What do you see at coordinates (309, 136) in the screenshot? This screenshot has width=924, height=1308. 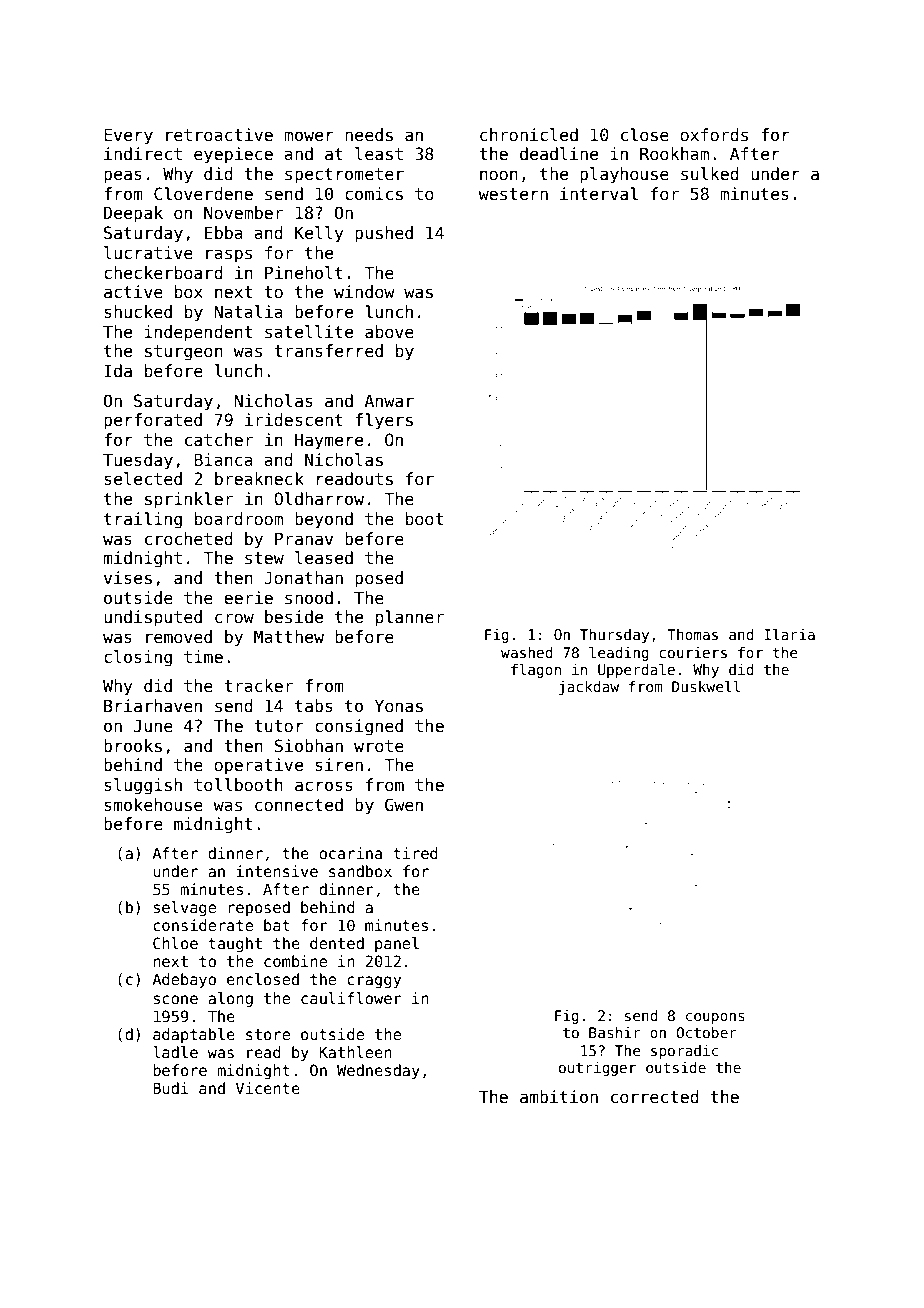 I see `mower` at bounding box center [309, 136].
